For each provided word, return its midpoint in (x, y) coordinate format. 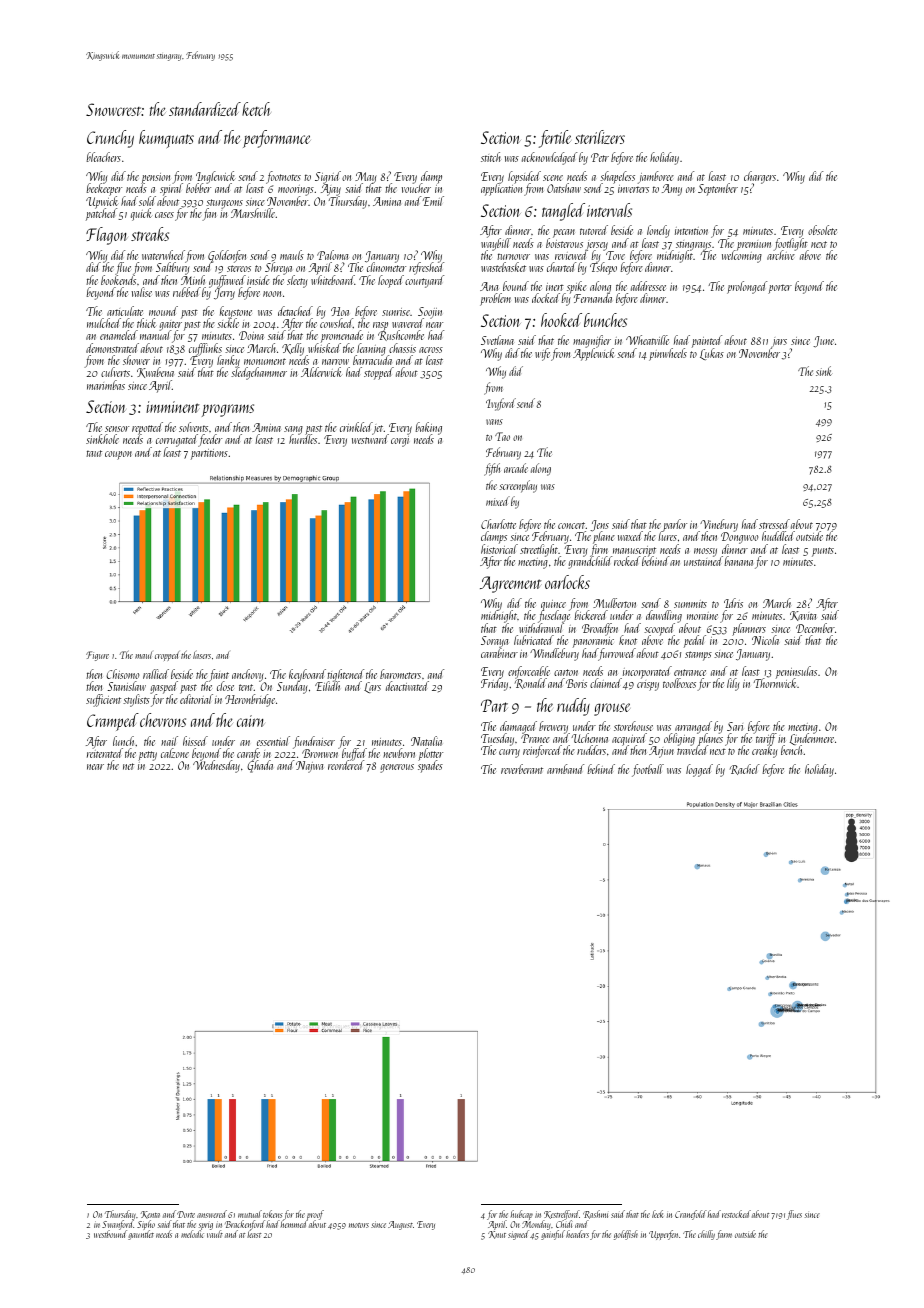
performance (277, 139)
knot (628, 640)
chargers (760, 177)
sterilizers (600, 137)
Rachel (745, 769)
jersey (596, 245)
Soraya (494, 642)
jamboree (656, 178)
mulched (104, 323)
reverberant (522, 769)
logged (699, 770)
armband (565, 769)
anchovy (248, 675)
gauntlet (141, 1235)
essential (273, 741)
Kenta (150, 1215)
